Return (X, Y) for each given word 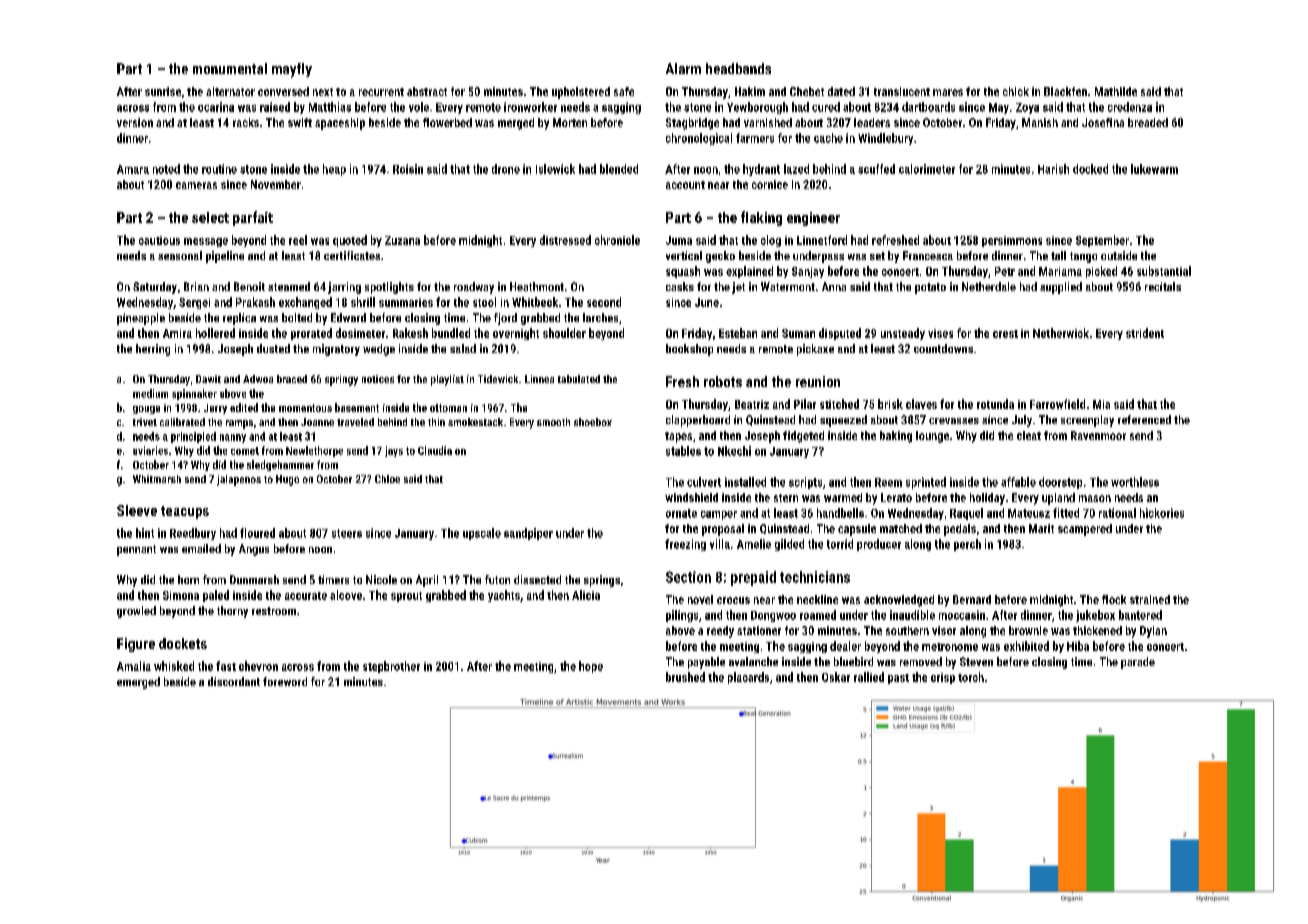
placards (748, 678)
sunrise (163, 91)
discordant (234, 681)
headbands (738, 68)
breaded (1148, 122)
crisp (943, 678)
